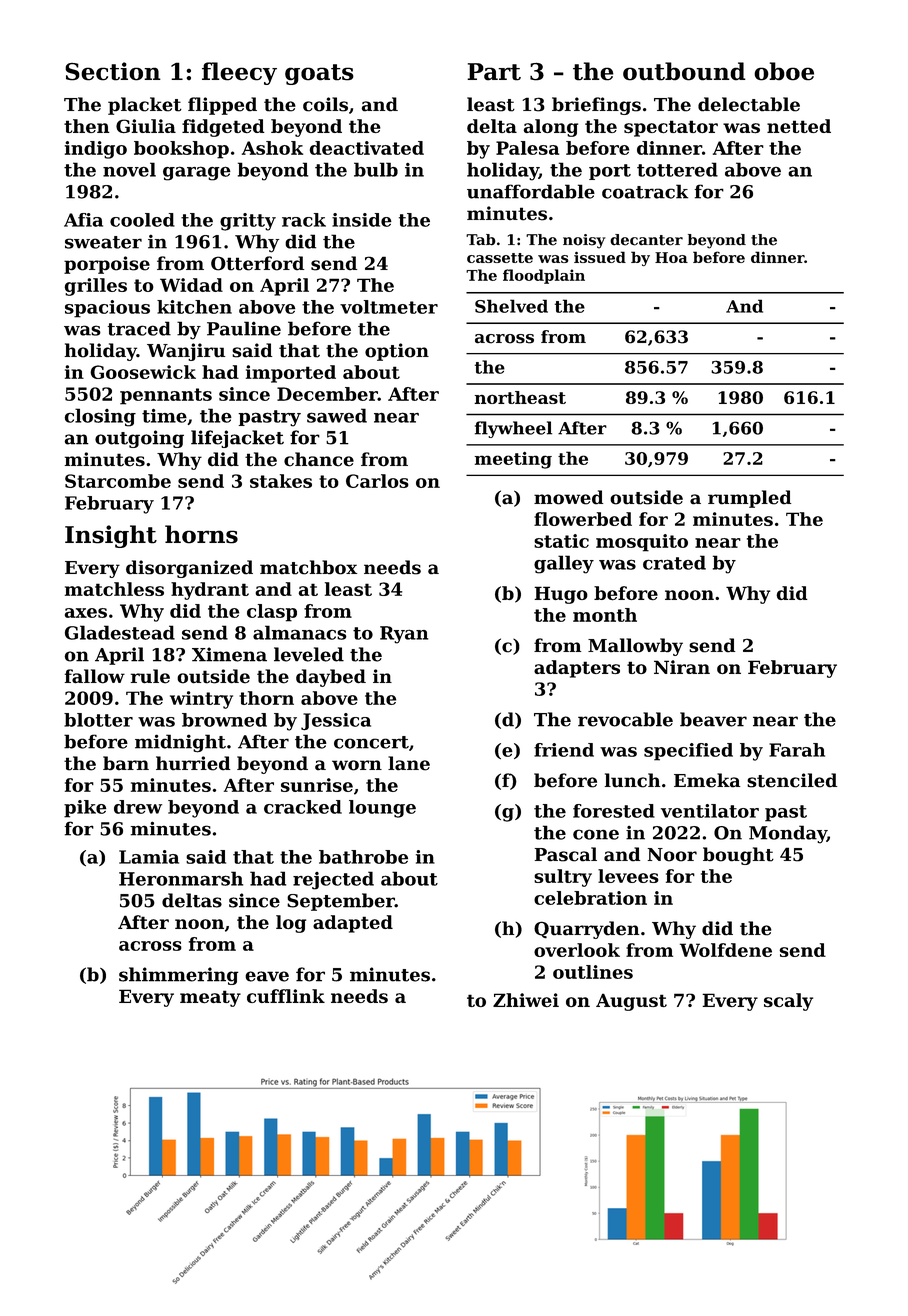 The width and height of the image is (908, 1316). What do you see at coordinates (684, 71) in the image?
I see `outbound` at bounding box center [684, 71].
